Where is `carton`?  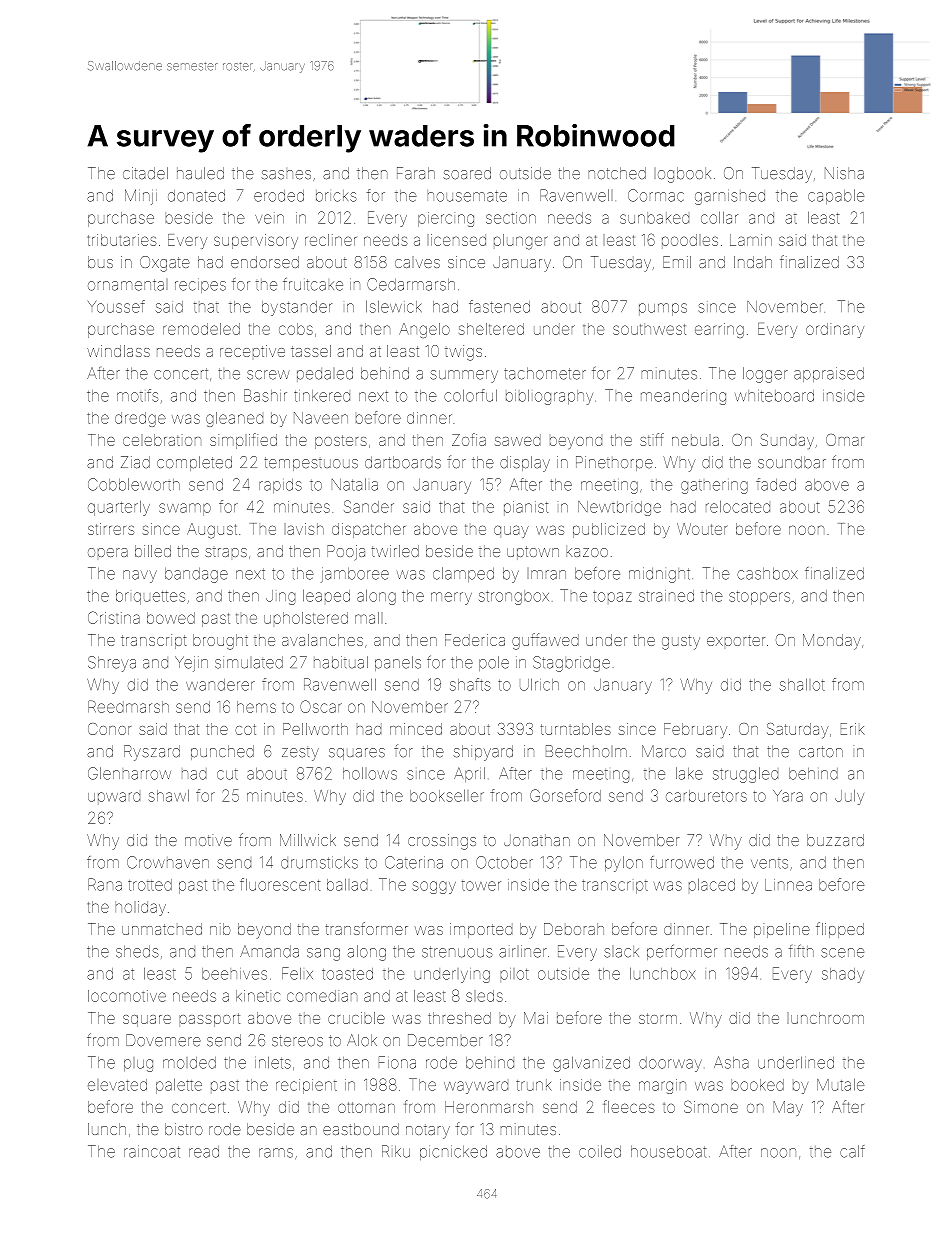 carton is located at coordinates (821, 752).
